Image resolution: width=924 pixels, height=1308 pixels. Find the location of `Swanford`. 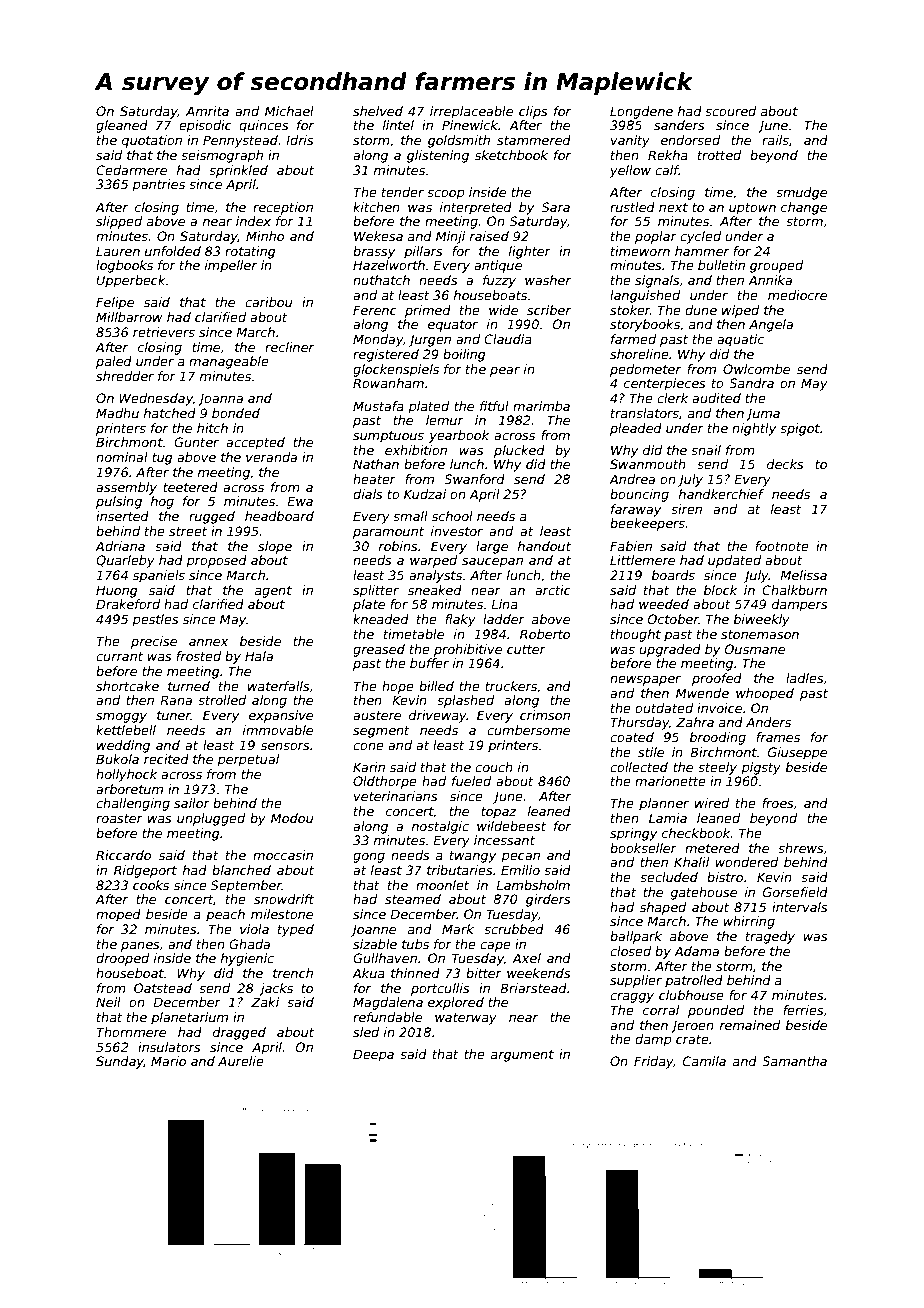

Swanford is located at coordinates (474, 479).
